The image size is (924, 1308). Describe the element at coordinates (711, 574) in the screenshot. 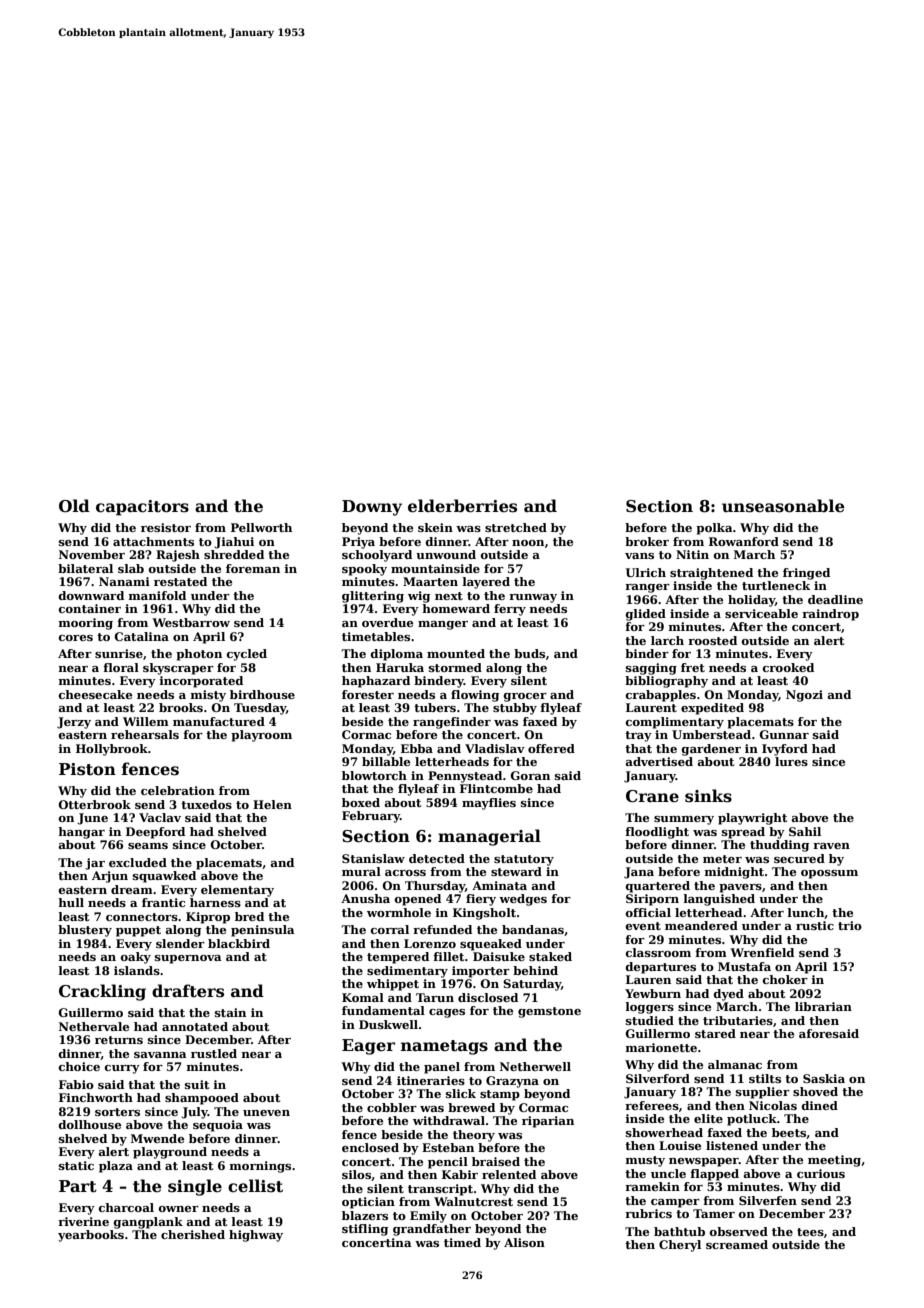

I see `straightened` at that location.
